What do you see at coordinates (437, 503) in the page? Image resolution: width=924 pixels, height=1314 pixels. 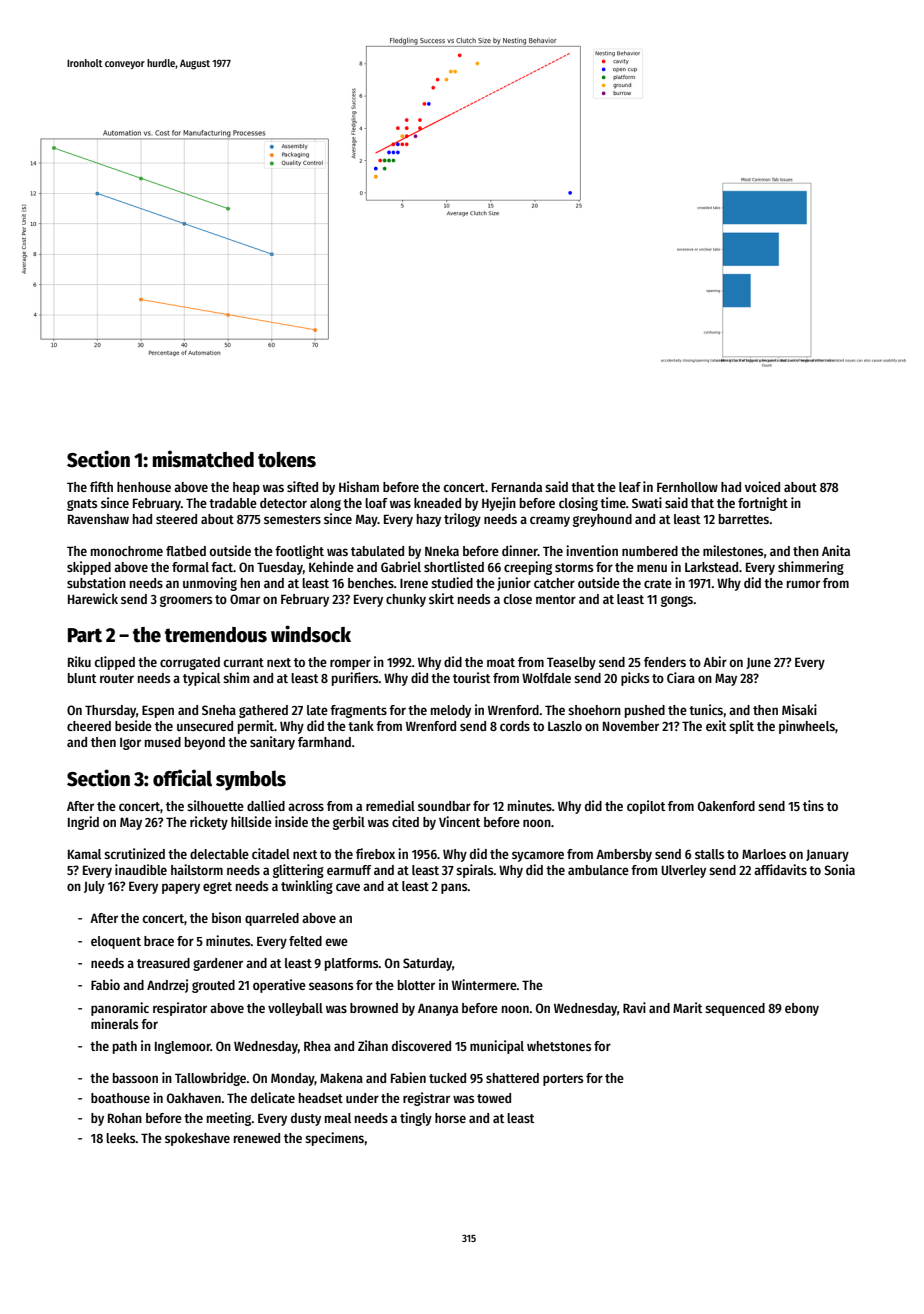 I see `kneaded` at bounding box center [437, 503].
